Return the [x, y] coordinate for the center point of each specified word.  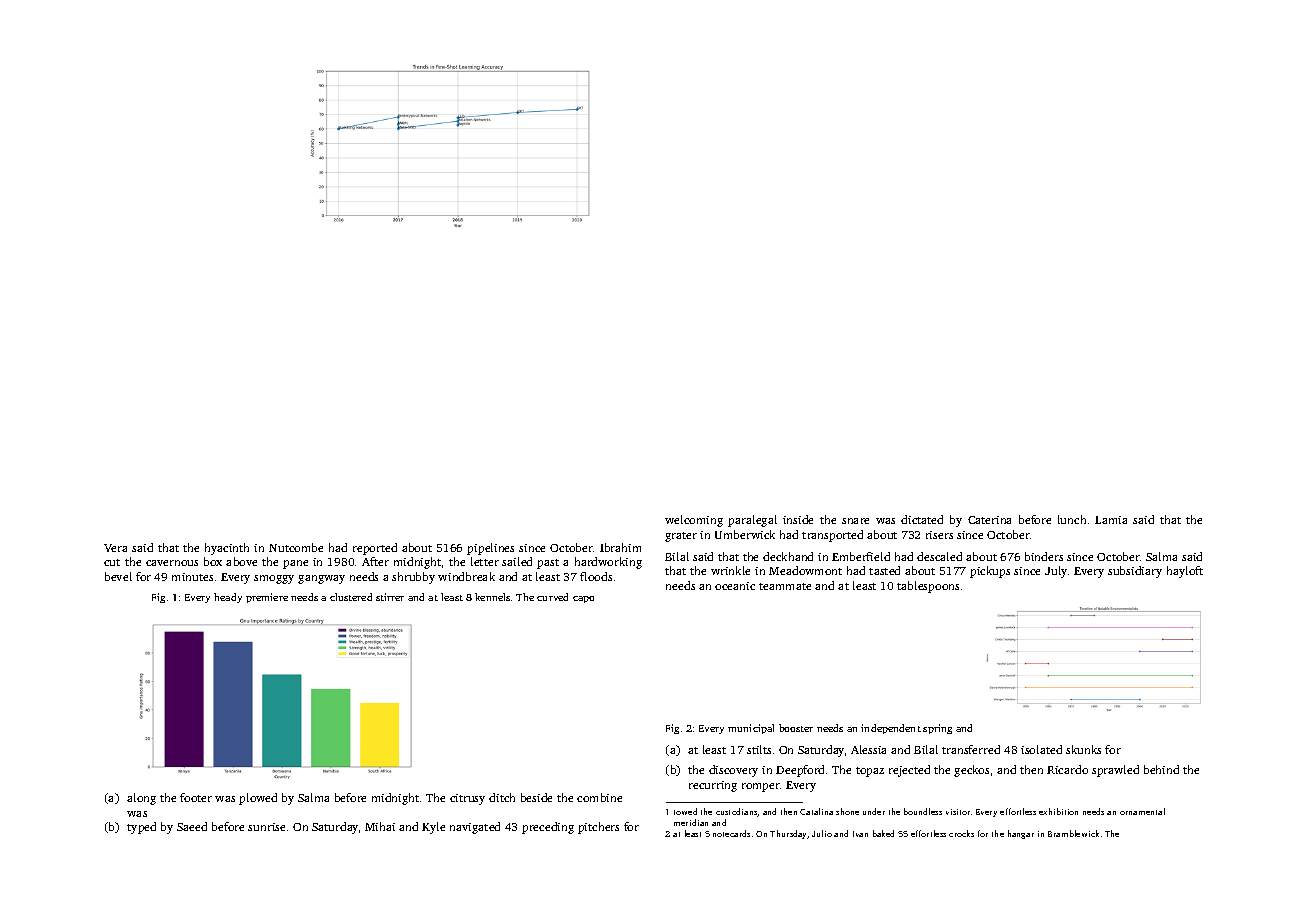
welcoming [694, 521]
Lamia [1111, 520]
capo [583, 599]
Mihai [380, 826]
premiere [267, 598]
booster [796, 728]
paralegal [752, 521]
